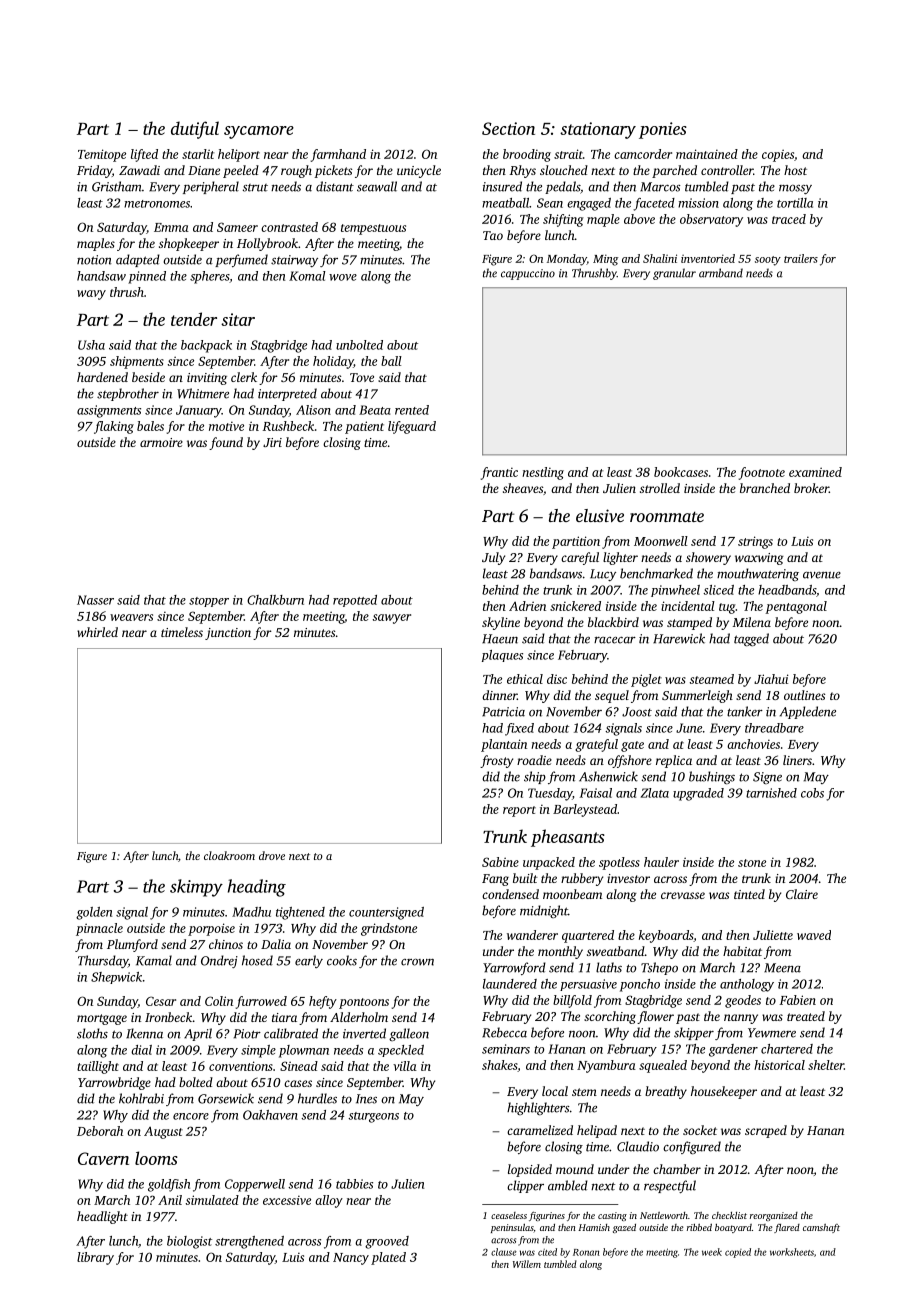 Image resolution: width=924 pixels, height=1308 pixels. Describe the element at coordinates (514, 968) in the page. I see `Yarrowford` at that location.
